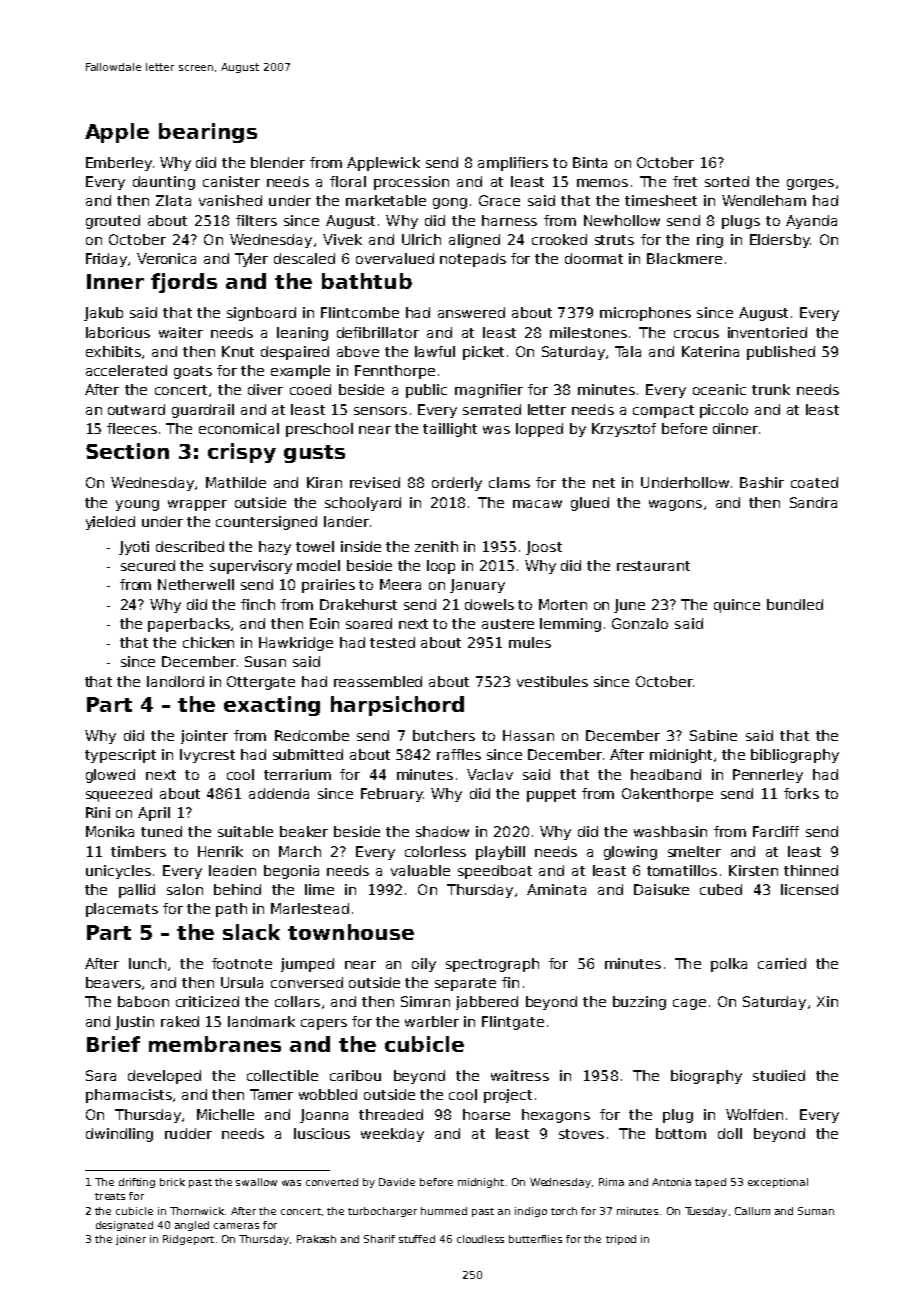 Image resolution: width=924 pixels, height=1314 pixels. What do you see at coordinates (767, 332) in the document?
I see `inventoried` at bounding box center [767, 332].
